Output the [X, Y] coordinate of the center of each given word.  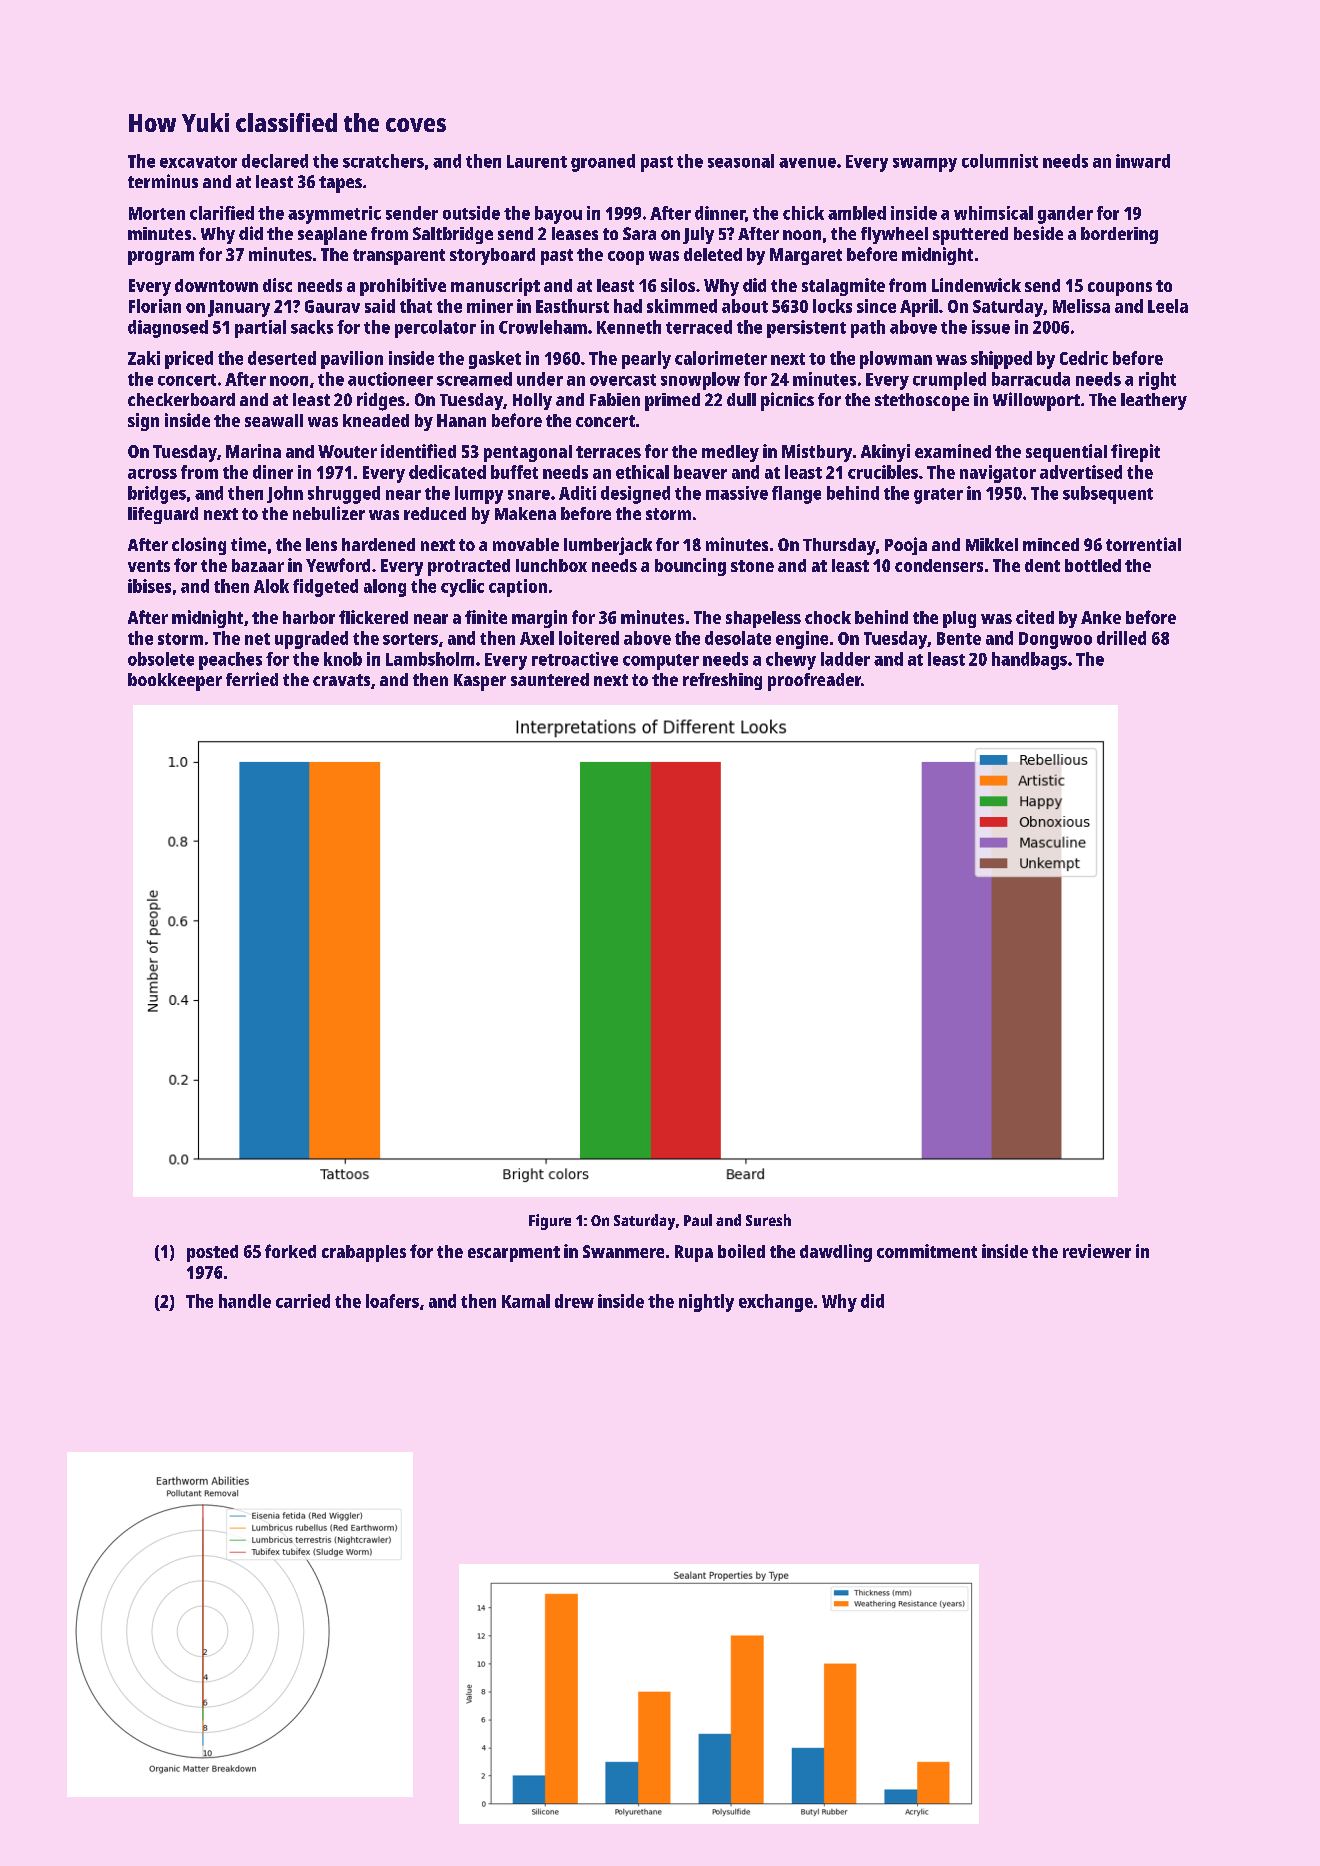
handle [245, 1301]
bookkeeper [175, 682]
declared [275, 161]
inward [1143, 161]
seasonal [741, 161]
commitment [927, 1251]
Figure [550, 1222]
